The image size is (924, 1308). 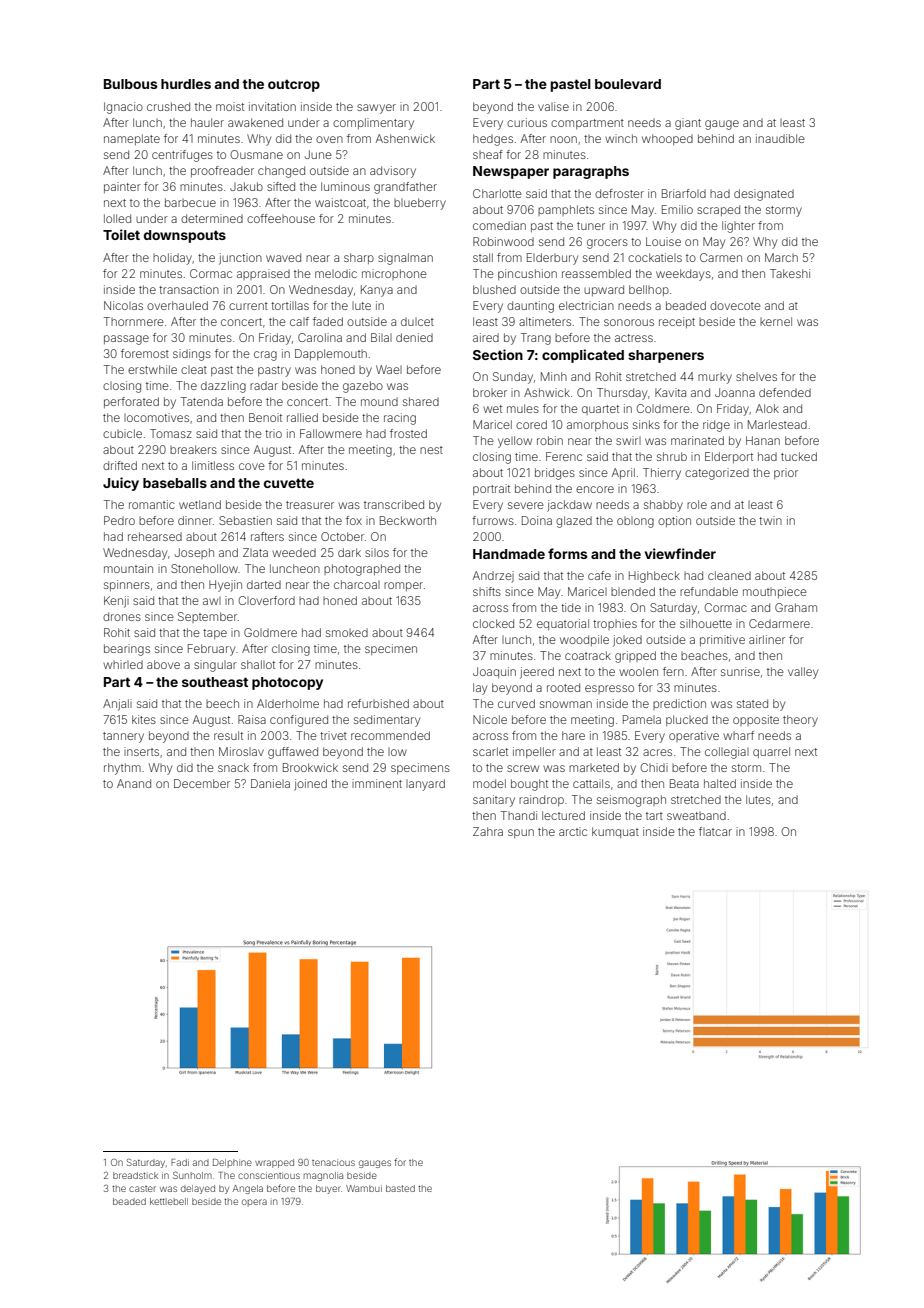 I want to click on flatcar, so click(x=715, y=831).
